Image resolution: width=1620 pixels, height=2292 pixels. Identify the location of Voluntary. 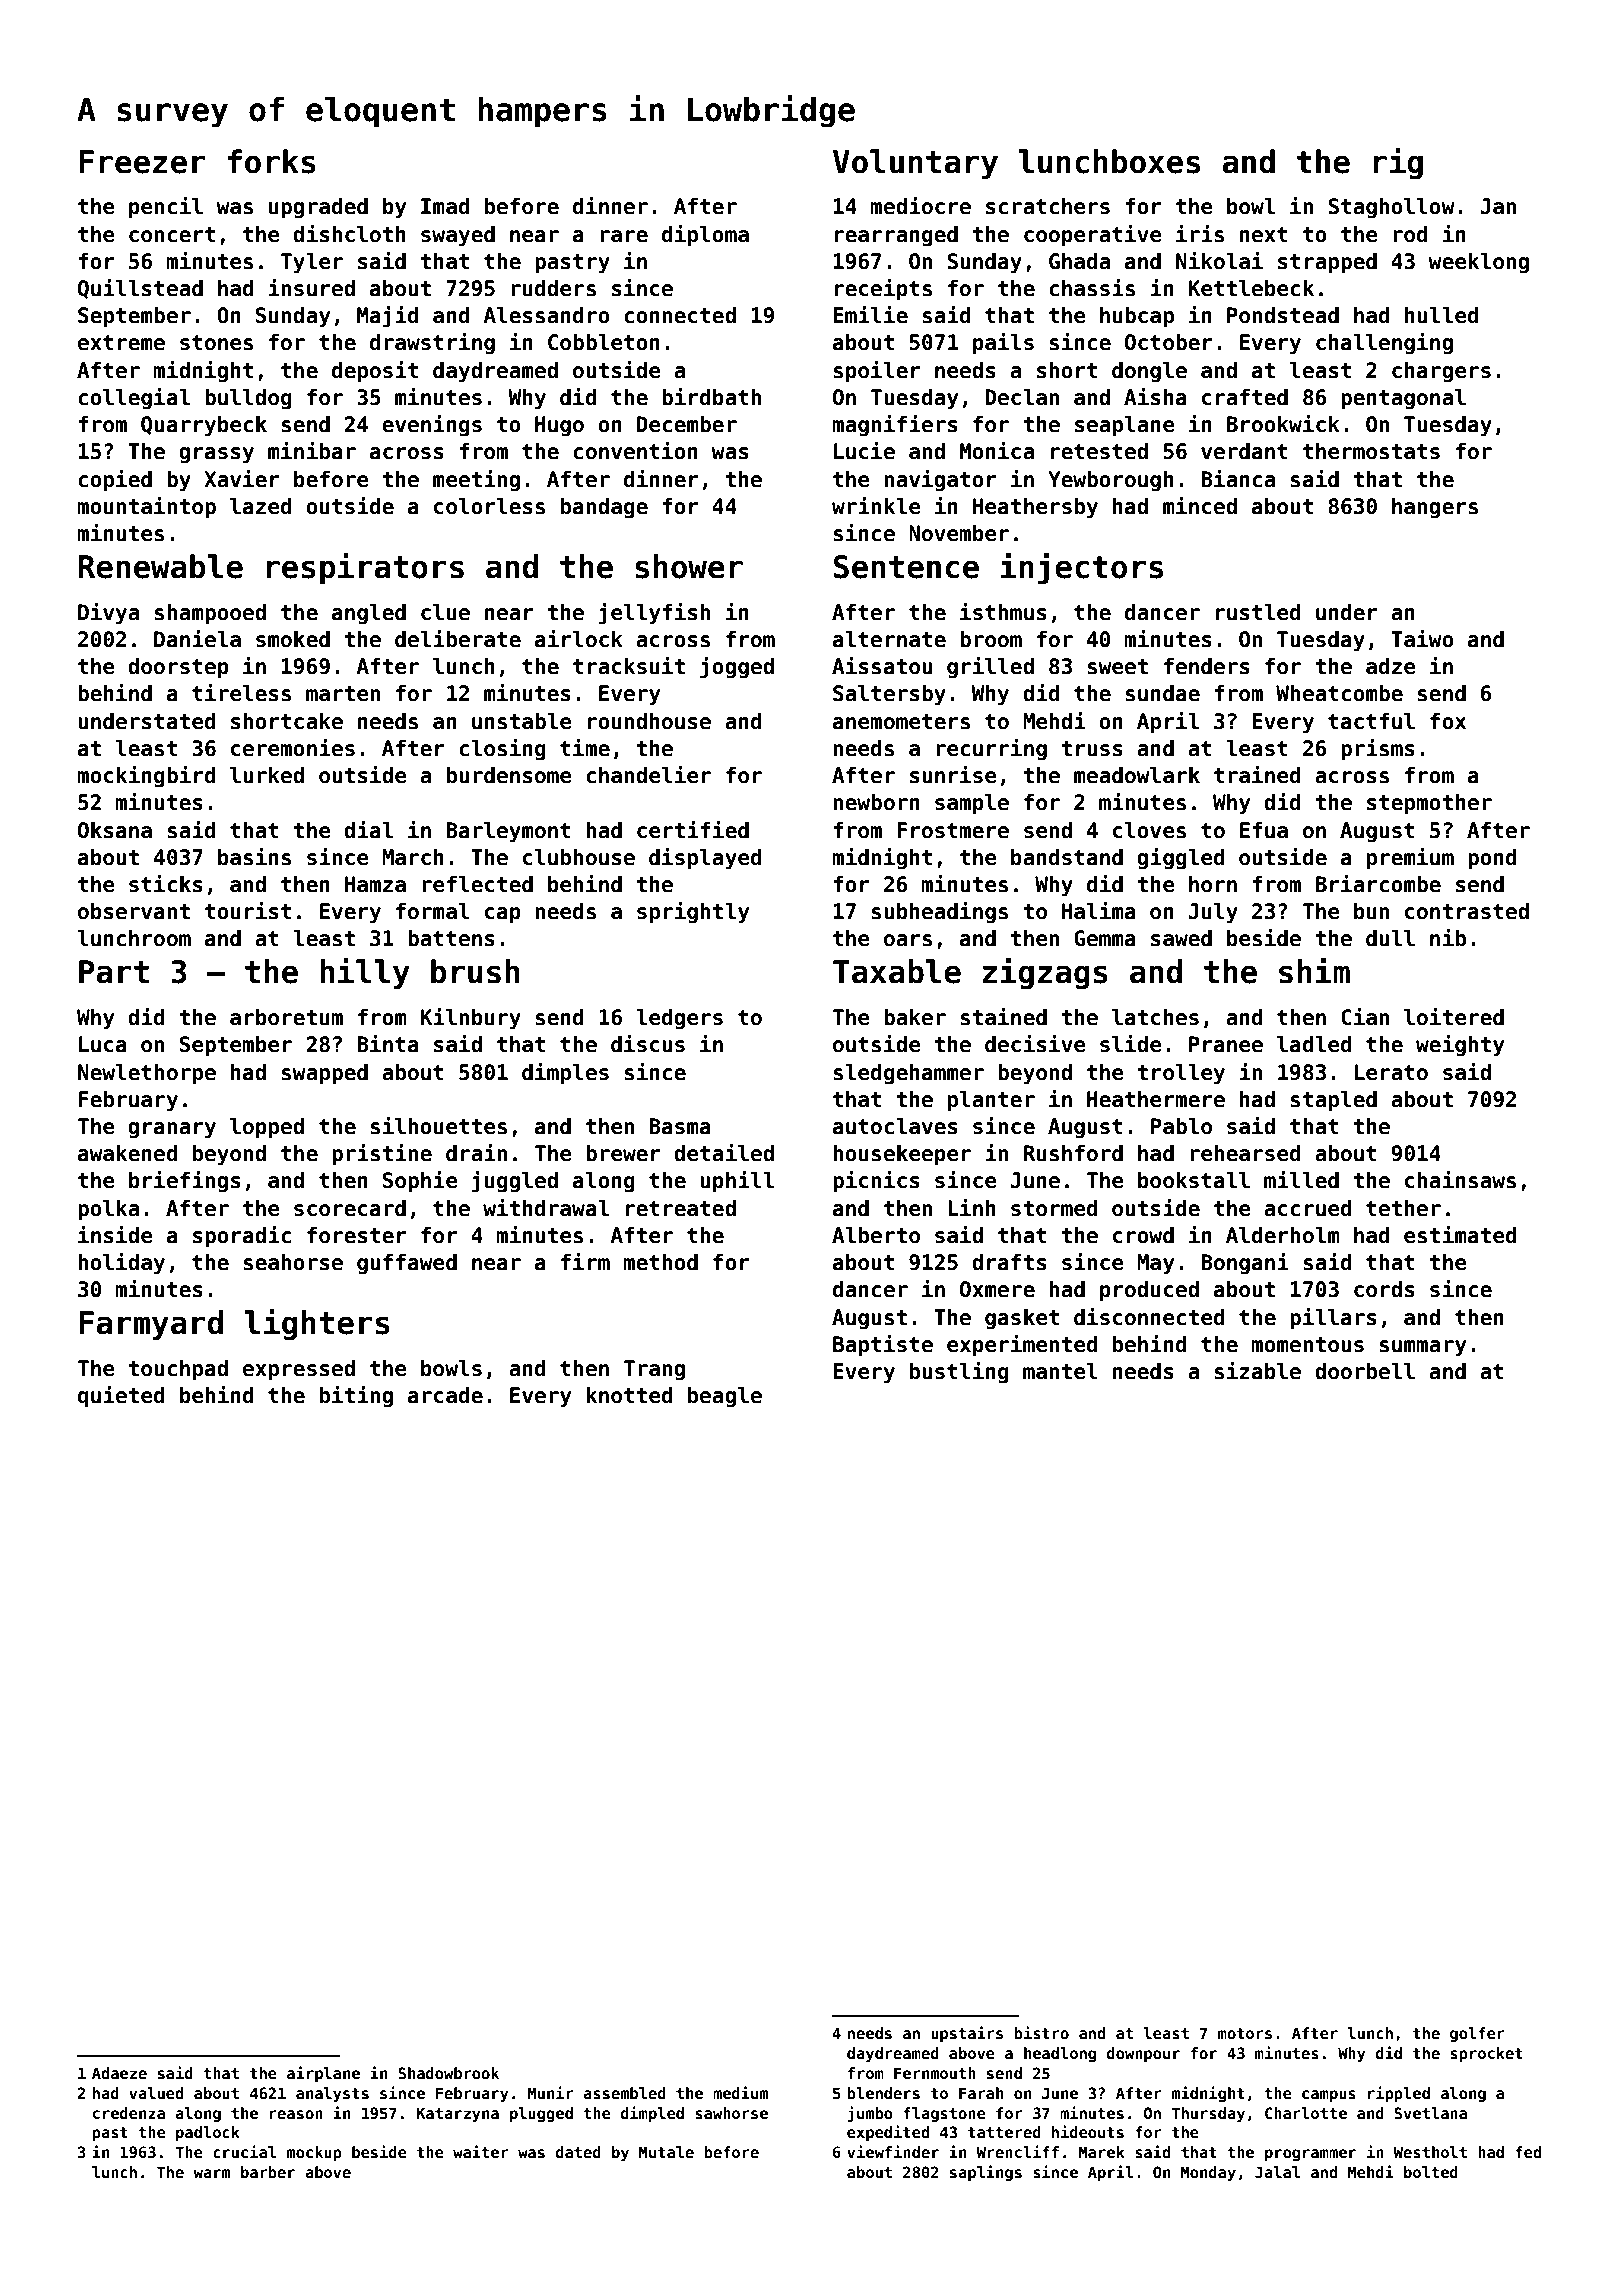
(915, 164).
